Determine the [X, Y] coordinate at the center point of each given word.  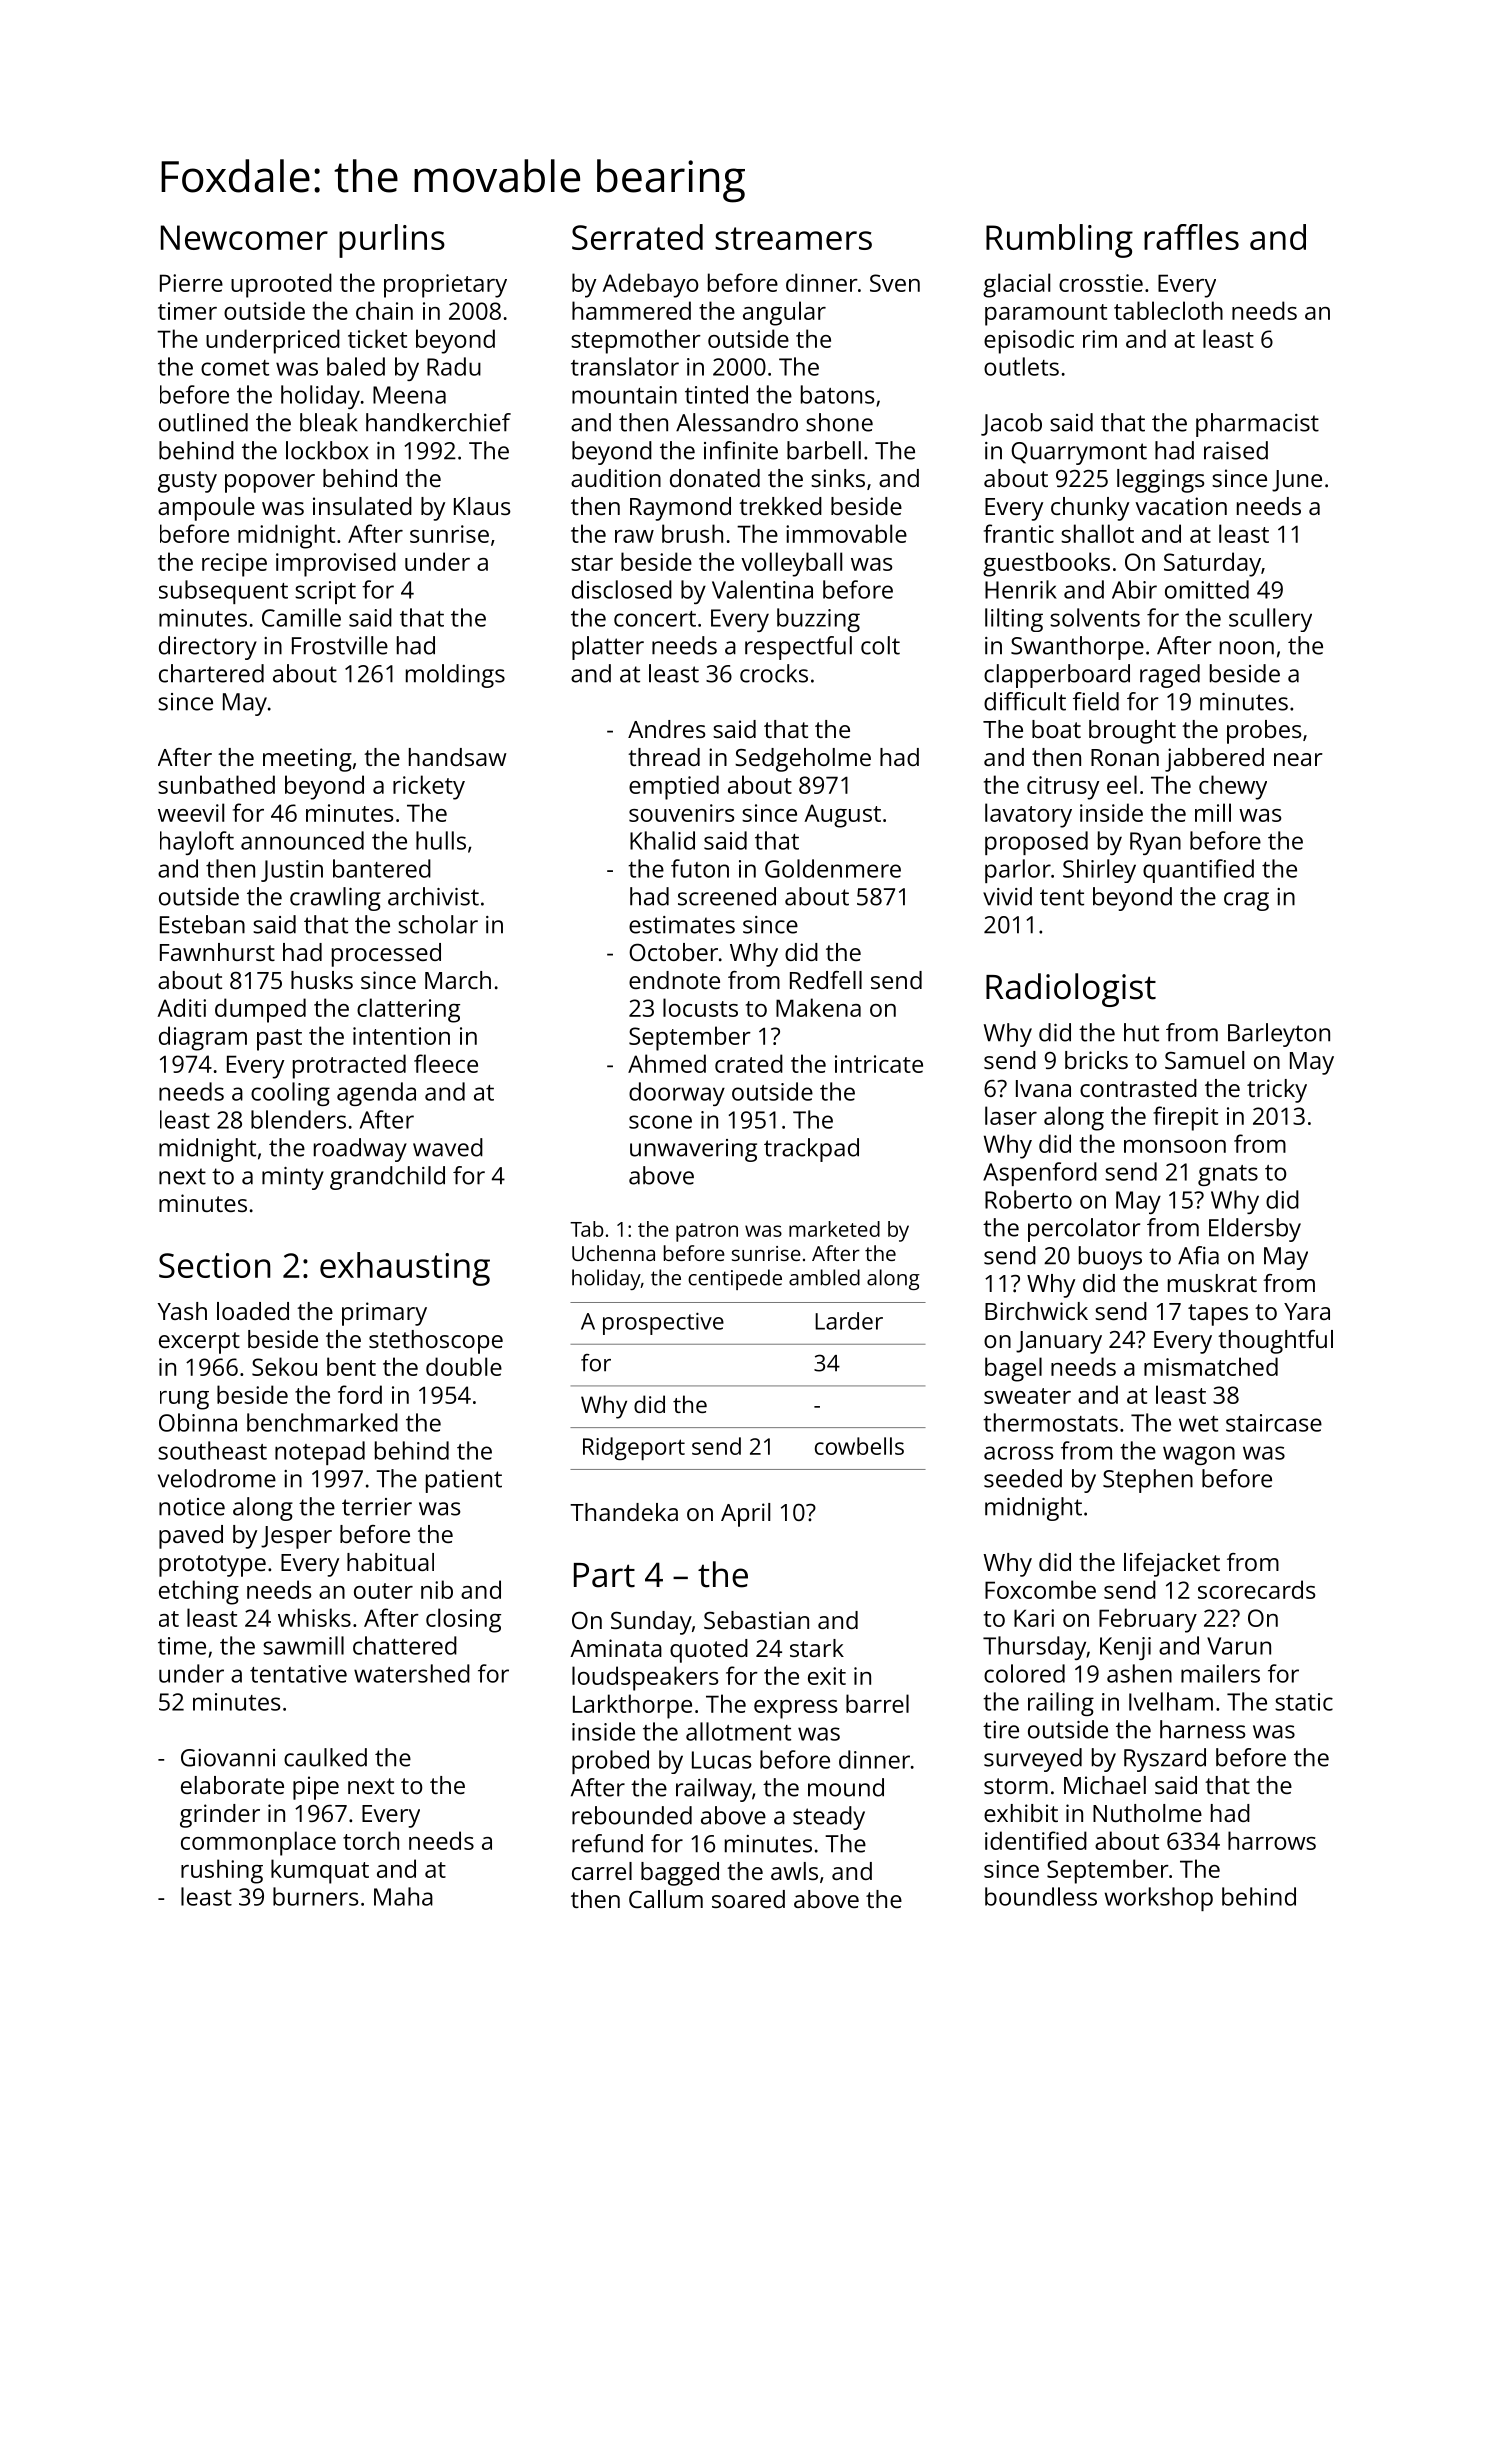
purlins [392, 241]
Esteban [202, 924]
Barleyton [1279, 1035]
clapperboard [1057, 676]
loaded [253, 1311]
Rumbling [1059, 241]
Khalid [662, 840]
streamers [793, 238]
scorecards [1256, 1589]
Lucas [721, 1760]
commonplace [258, 1843]
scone [660, 1122]
